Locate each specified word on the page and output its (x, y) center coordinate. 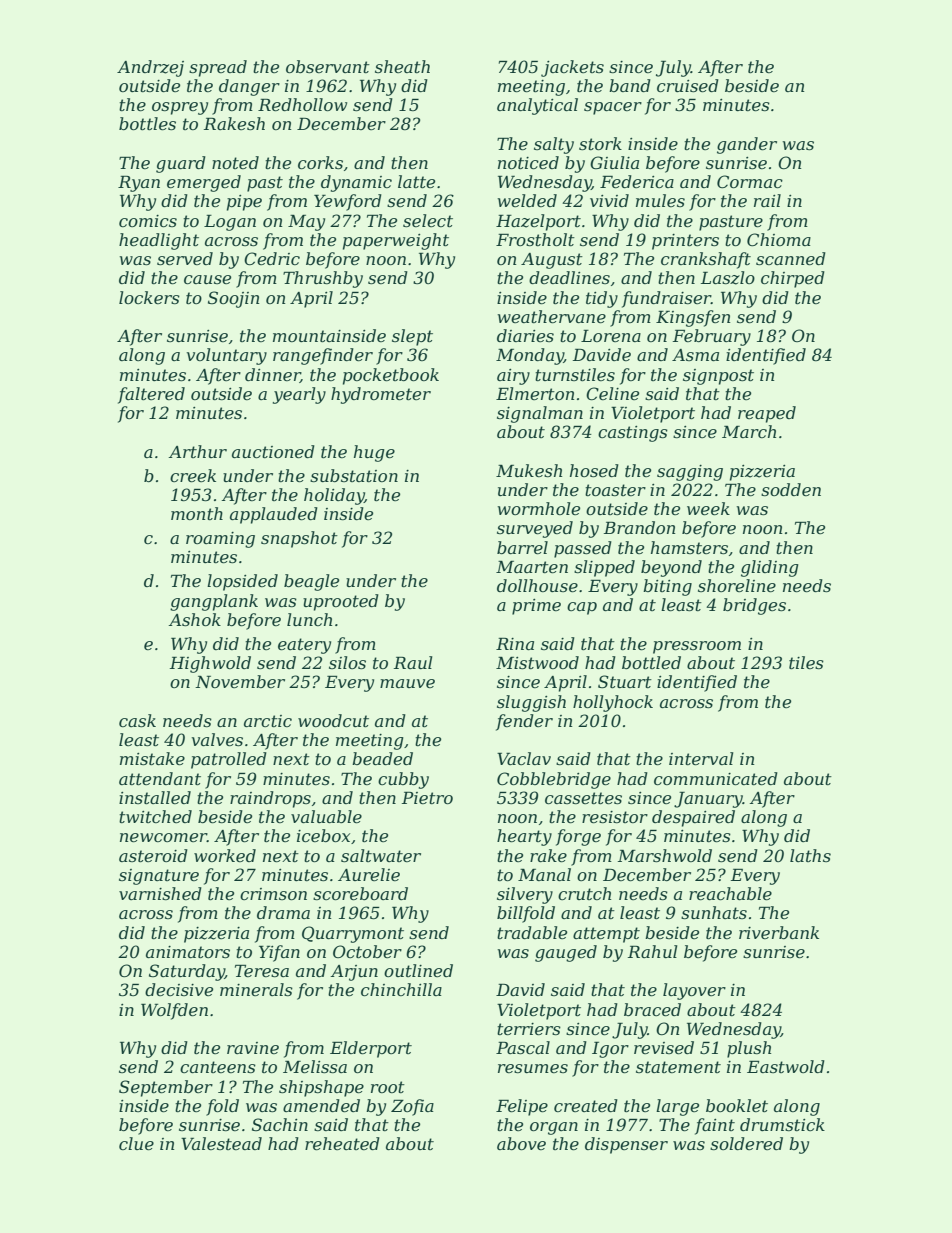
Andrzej (150, 68)
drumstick (782, 1124)
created (586, 1105)
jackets (572, 68)
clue (136, 1143)
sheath (402, 66)
